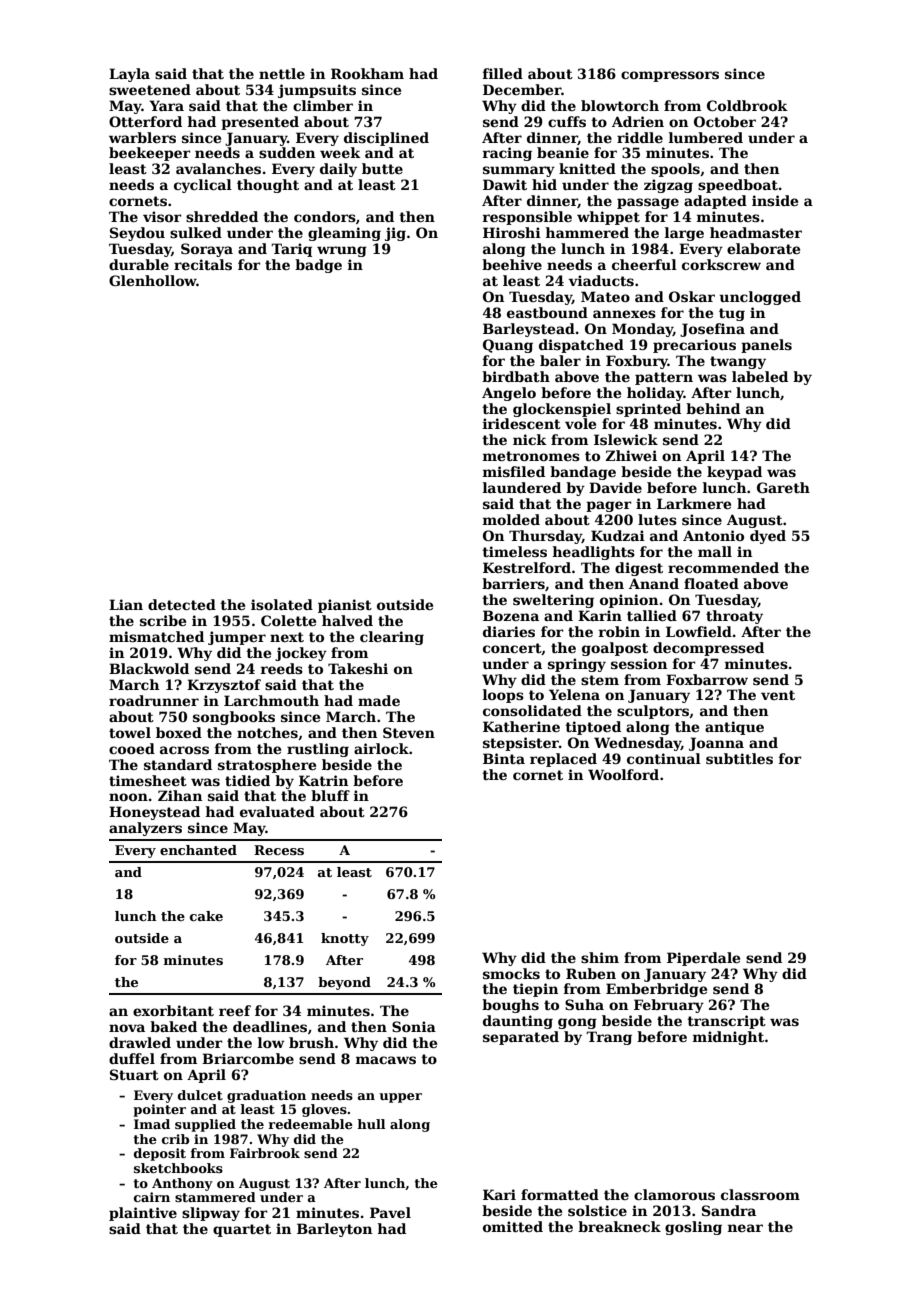  I want to click on separated, so click(521, 1038).
